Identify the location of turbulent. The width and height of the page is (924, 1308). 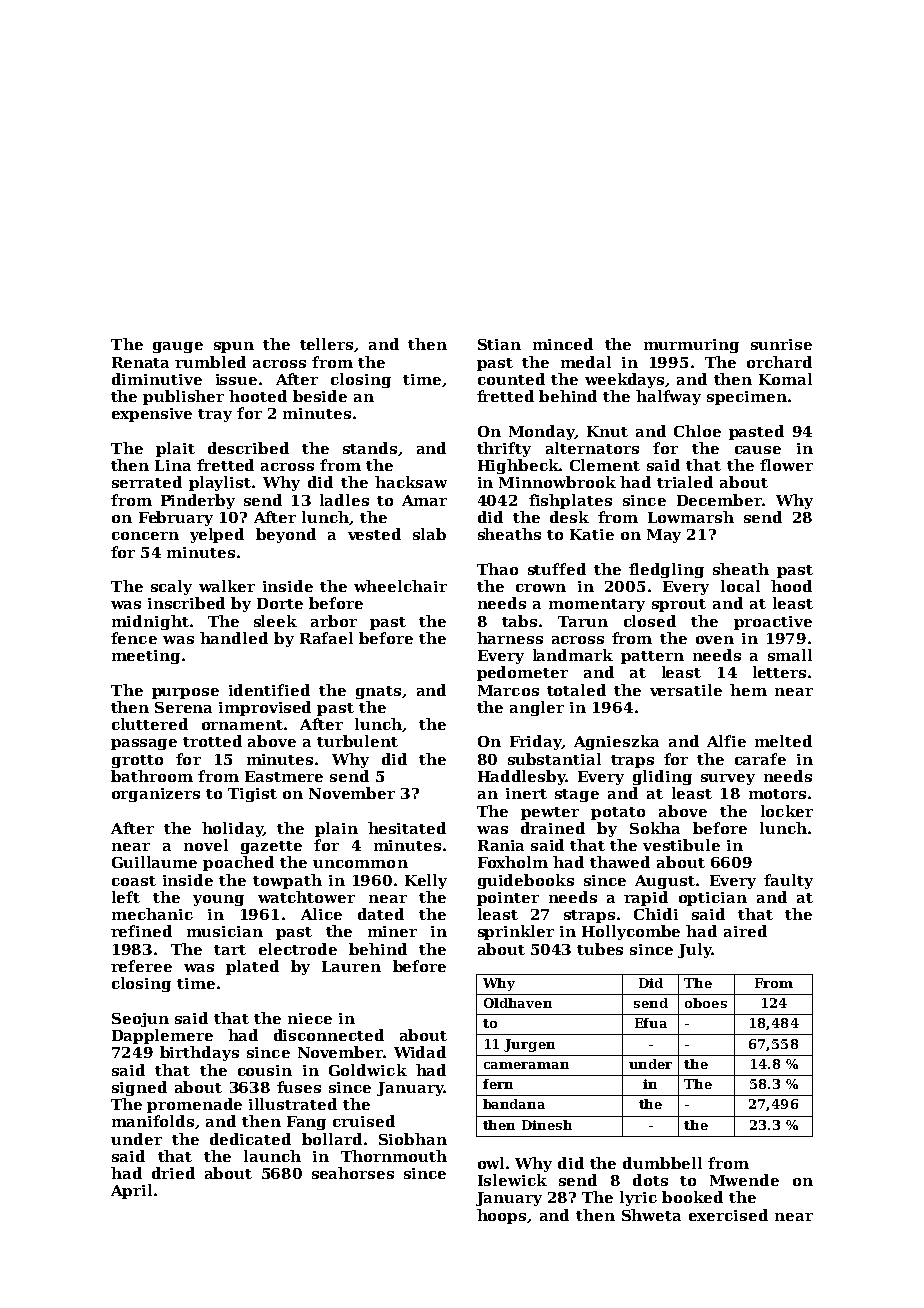
(357, 741).
